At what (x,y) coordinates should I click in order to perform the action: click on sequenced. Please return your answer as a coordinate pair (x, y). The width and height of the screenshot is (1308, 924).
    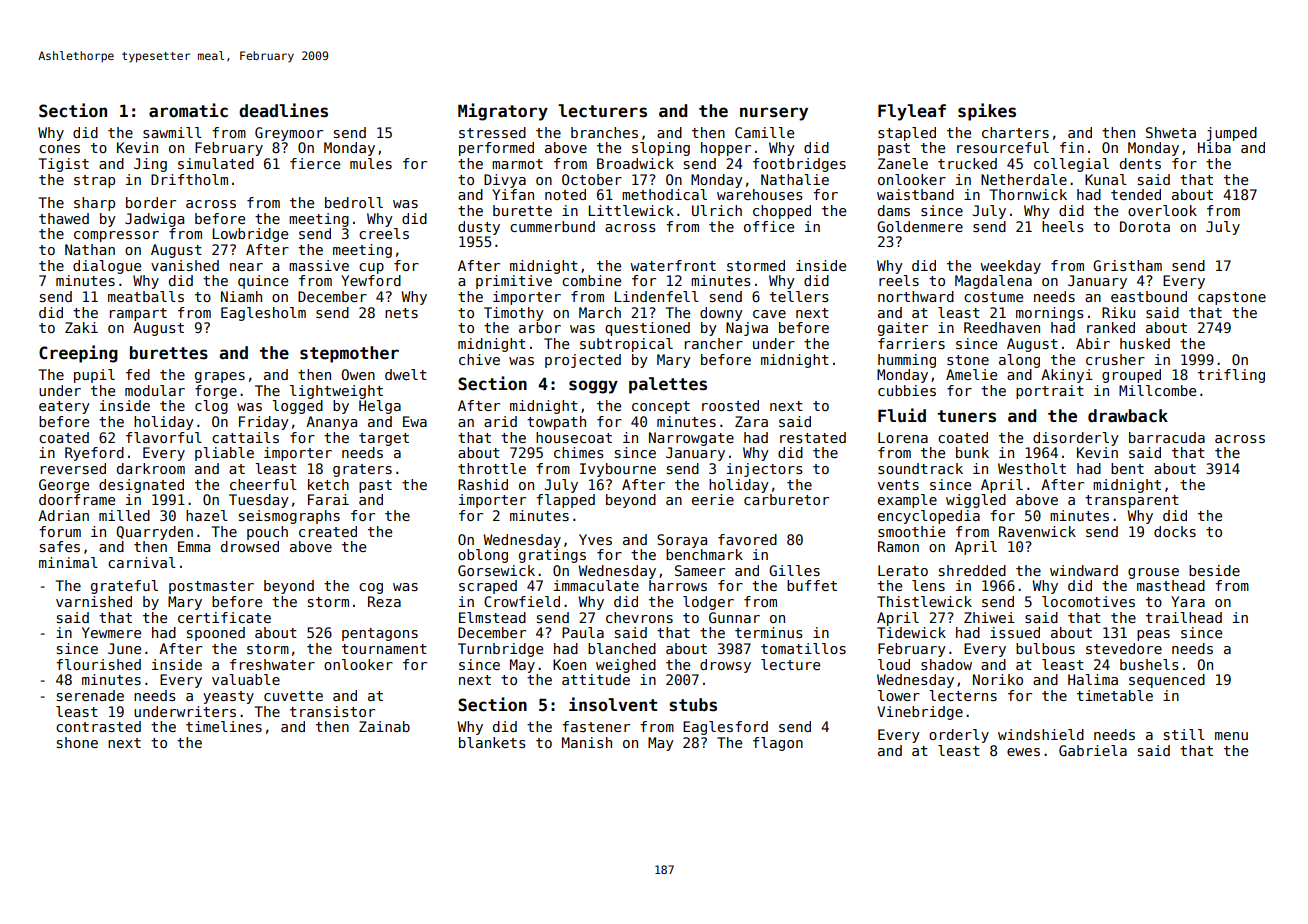
    Looking at the image, I should click on (1167, 681).
